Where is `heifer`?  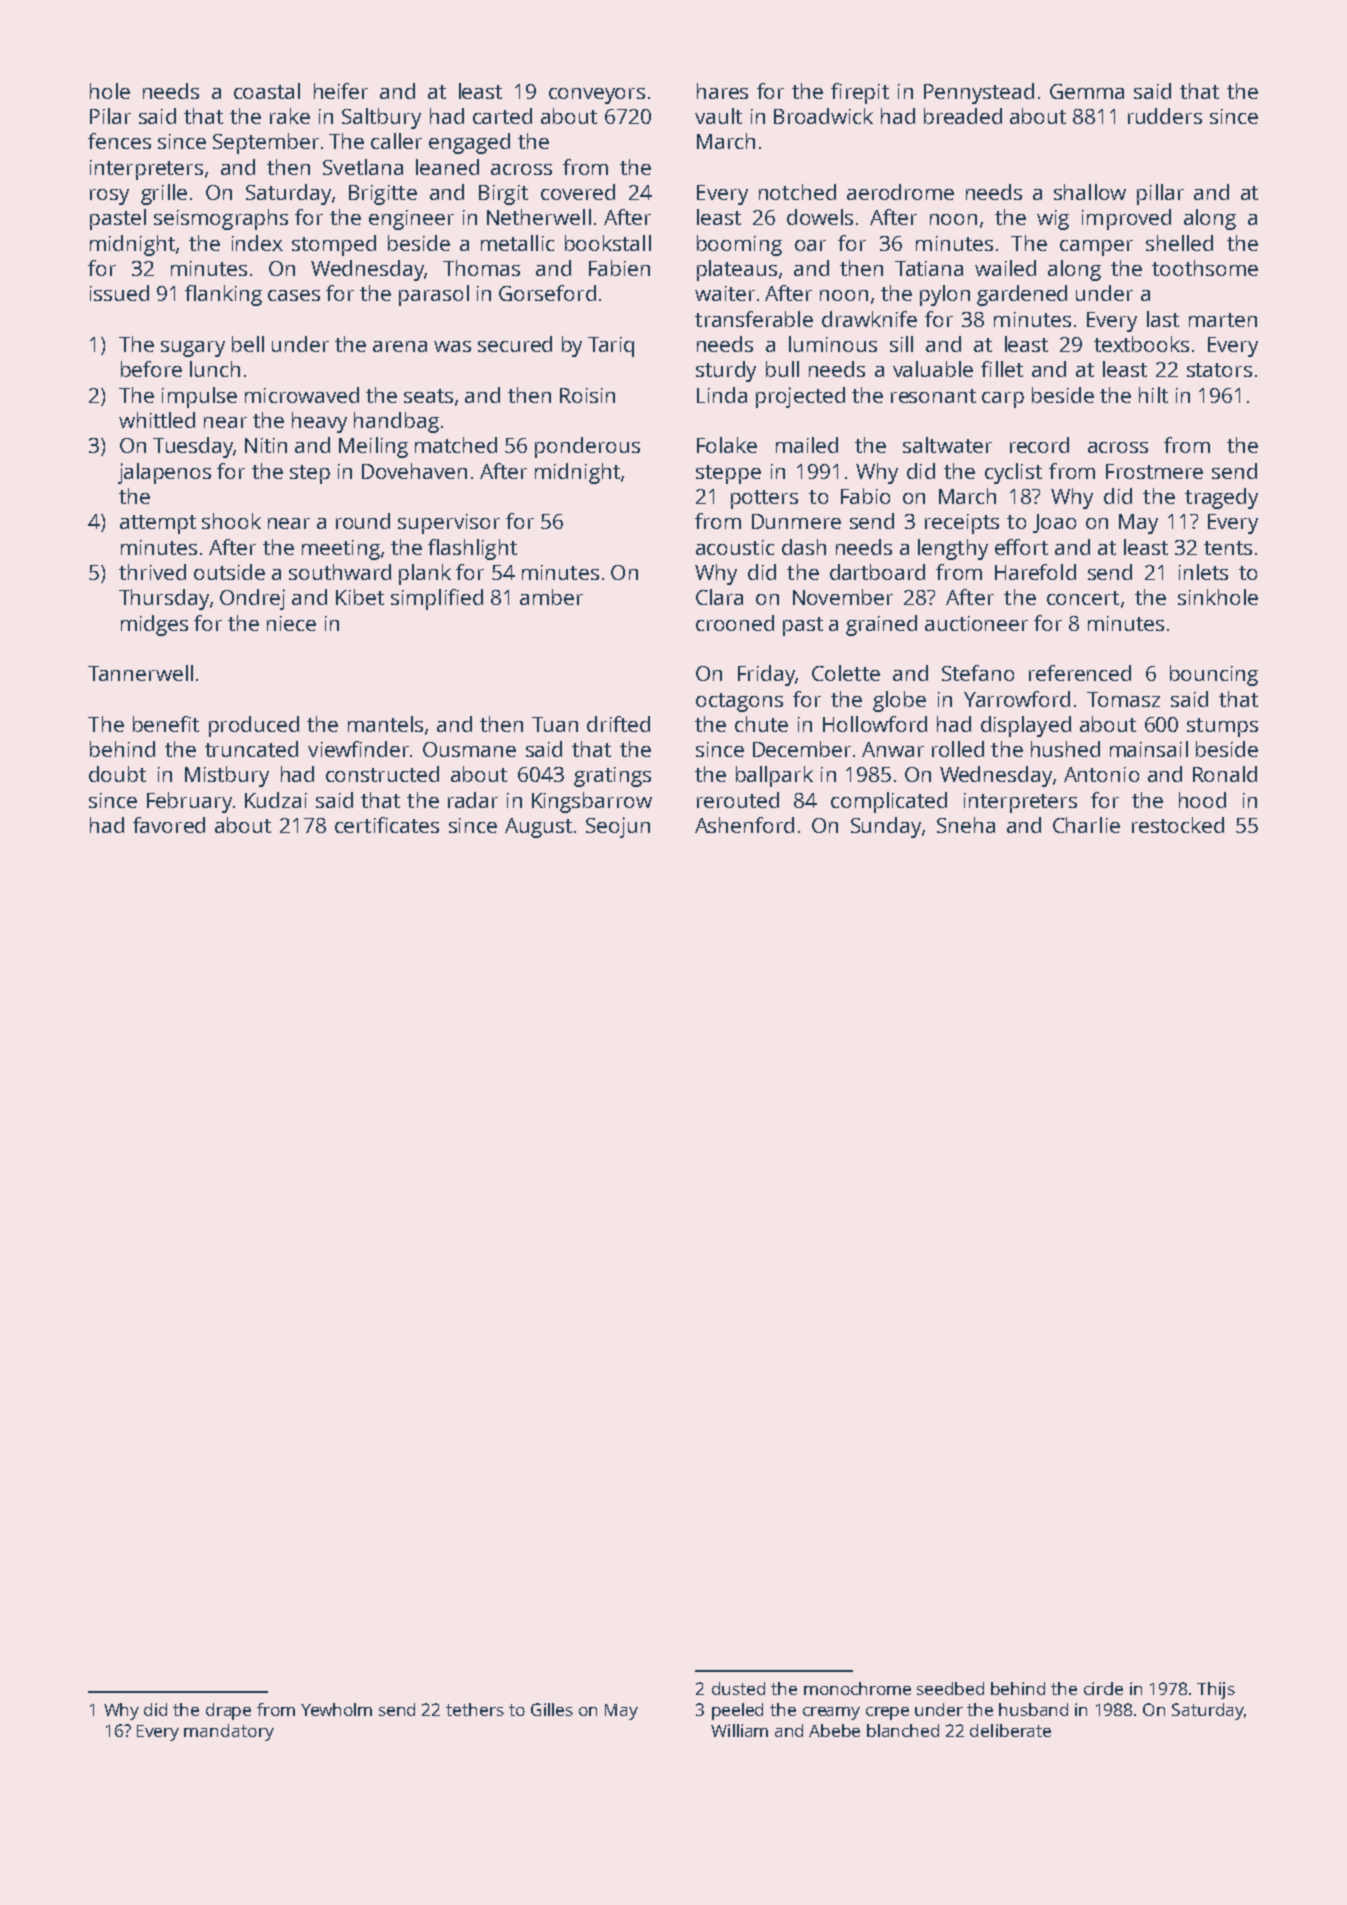
heifer is located at coordinates (341, 91).
